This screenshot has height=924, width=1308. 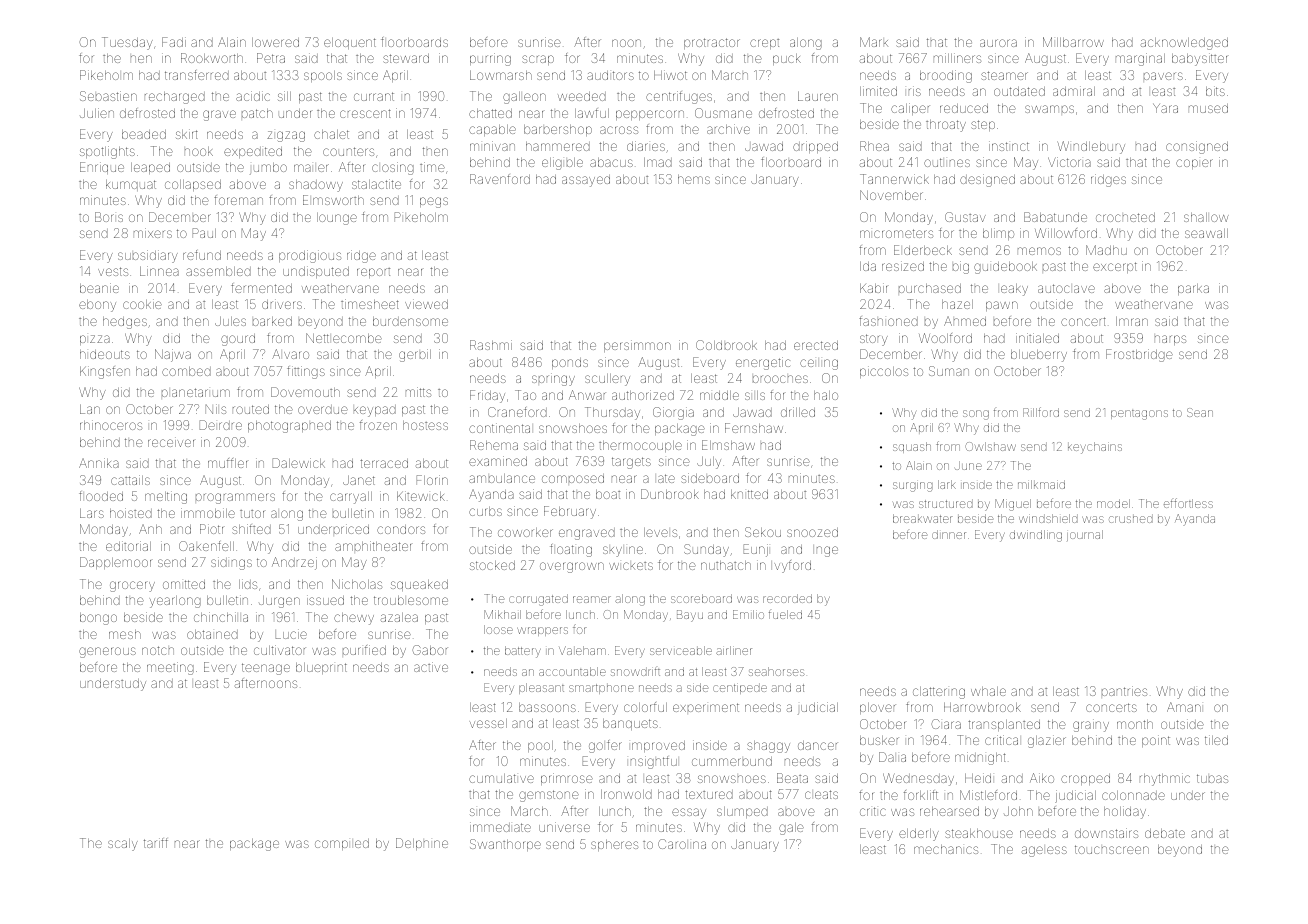 What do you see at coordinates (1044, 851) in the screenshot?
I see `ageless` at bounding box center [1044, 851].
